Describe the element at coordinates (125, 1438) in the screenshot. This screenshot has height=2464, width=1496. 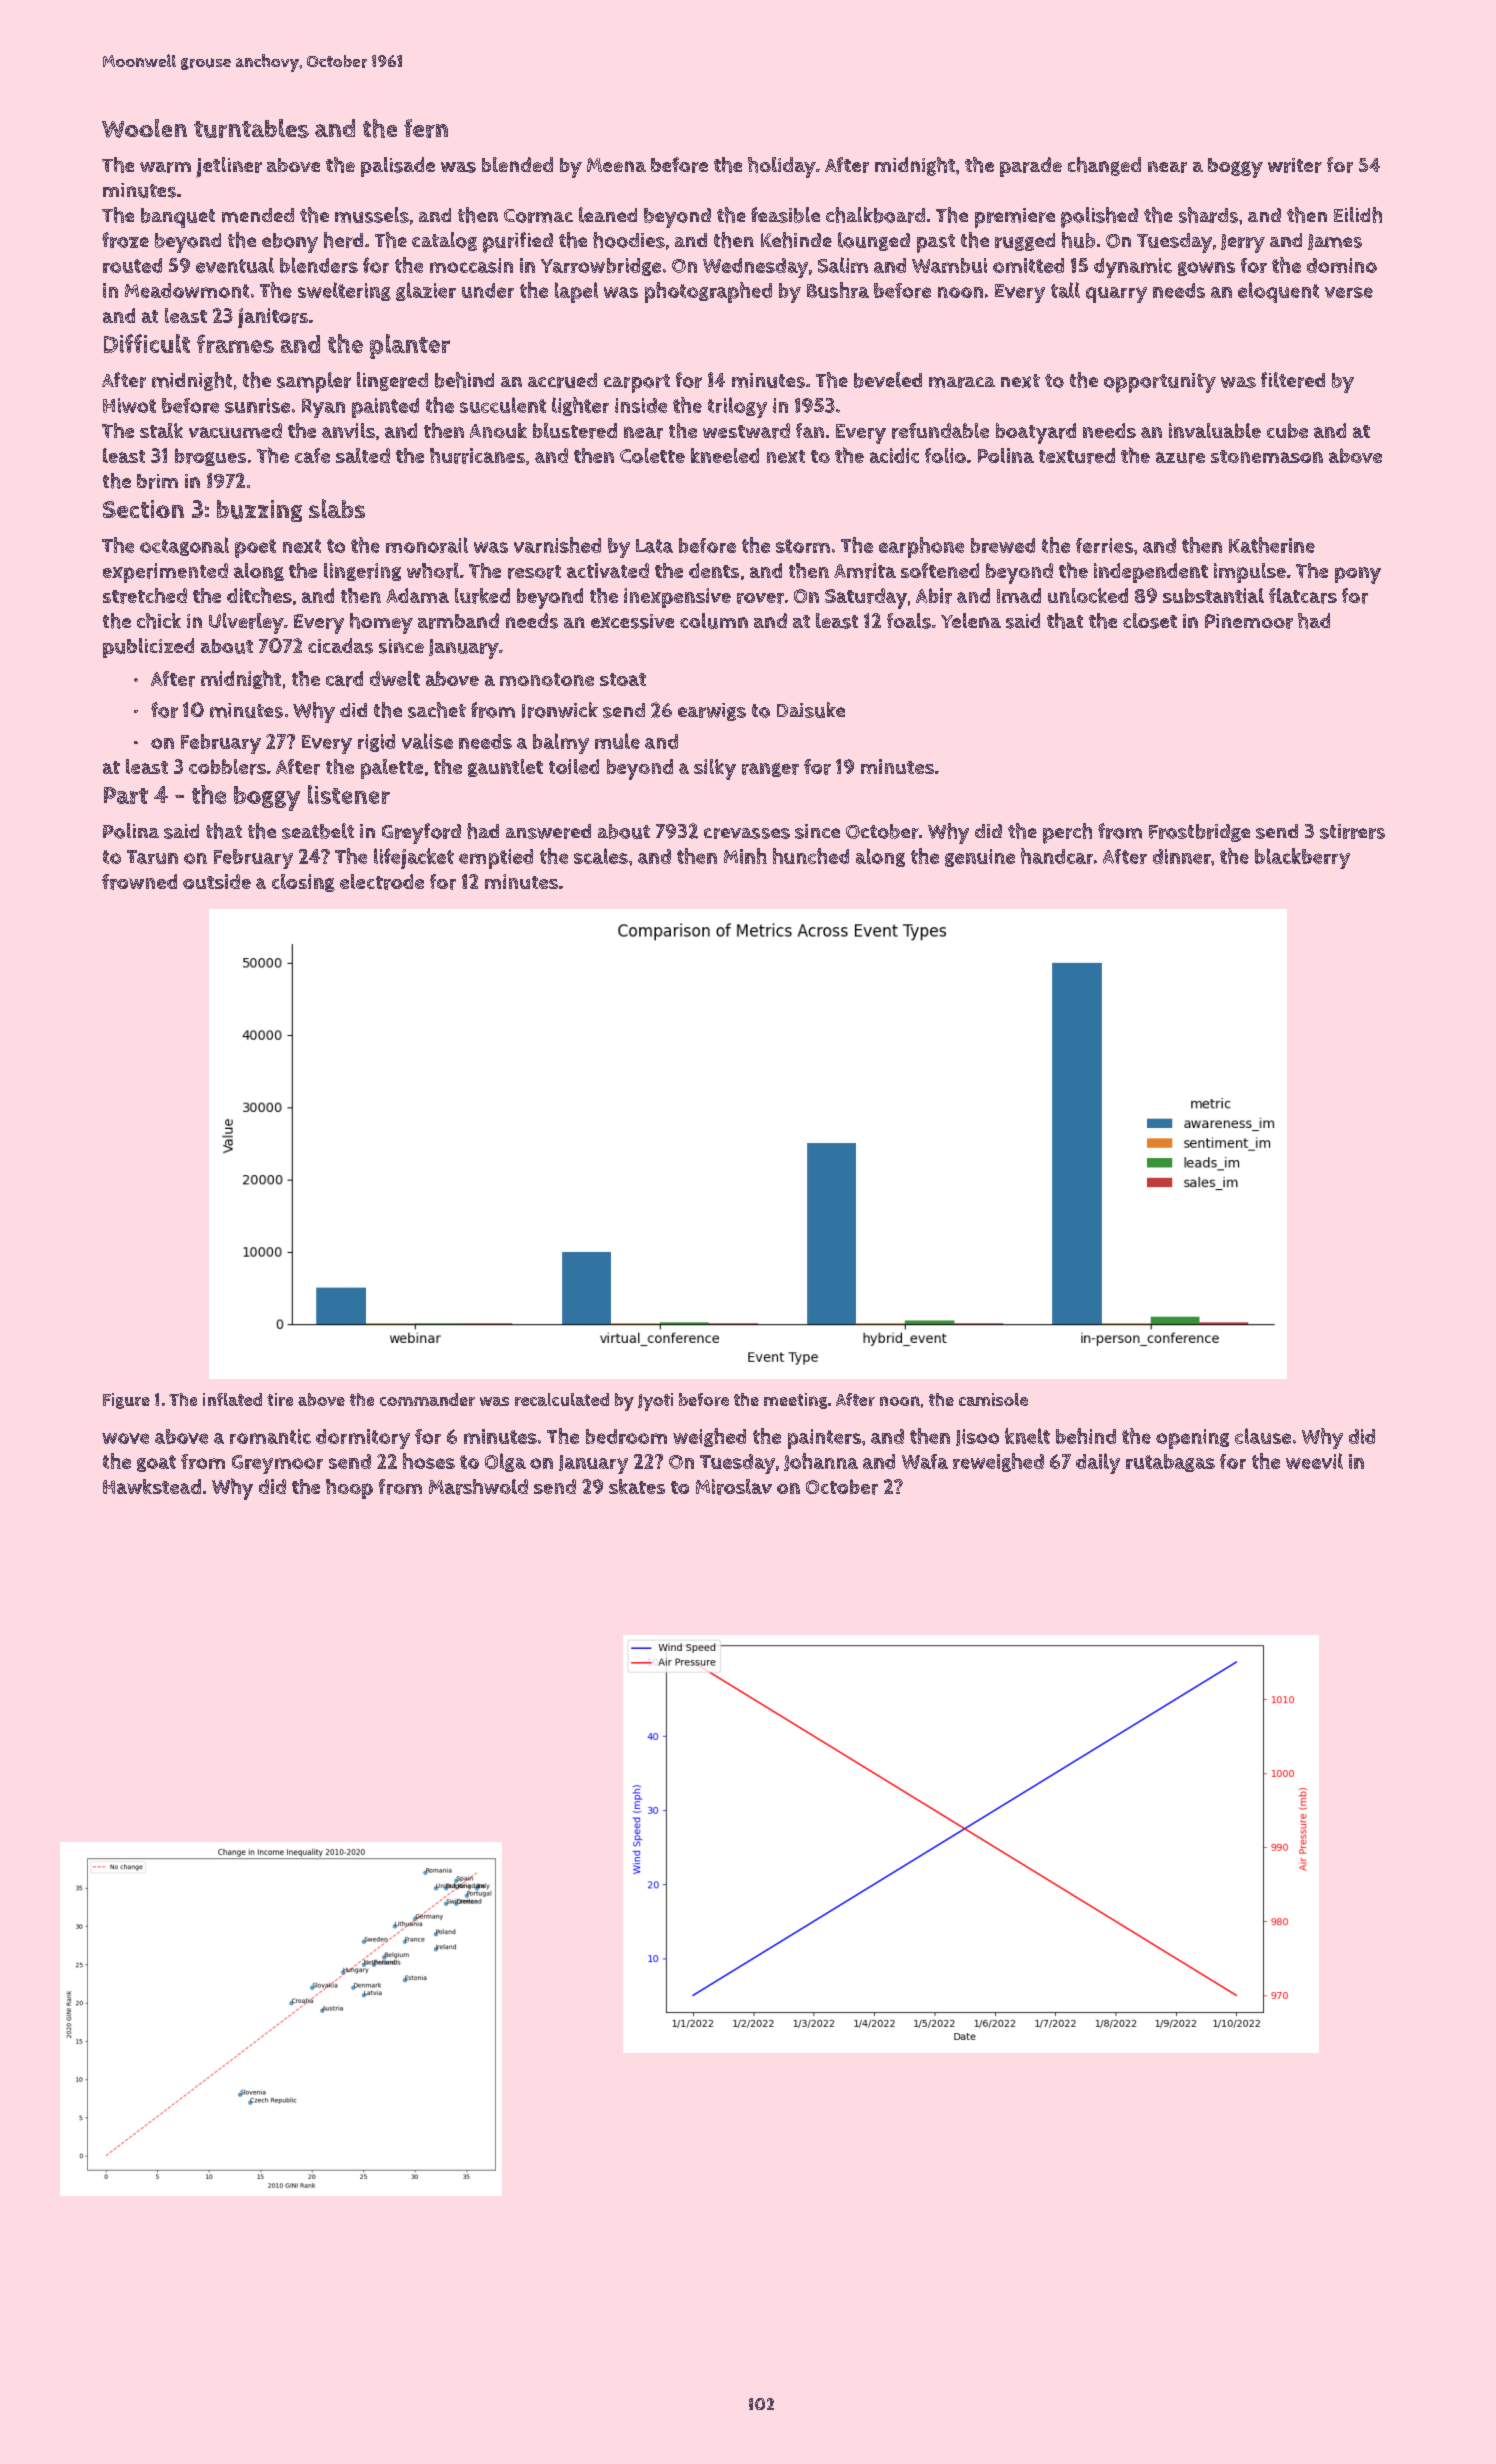
I see `wove` at that location.
